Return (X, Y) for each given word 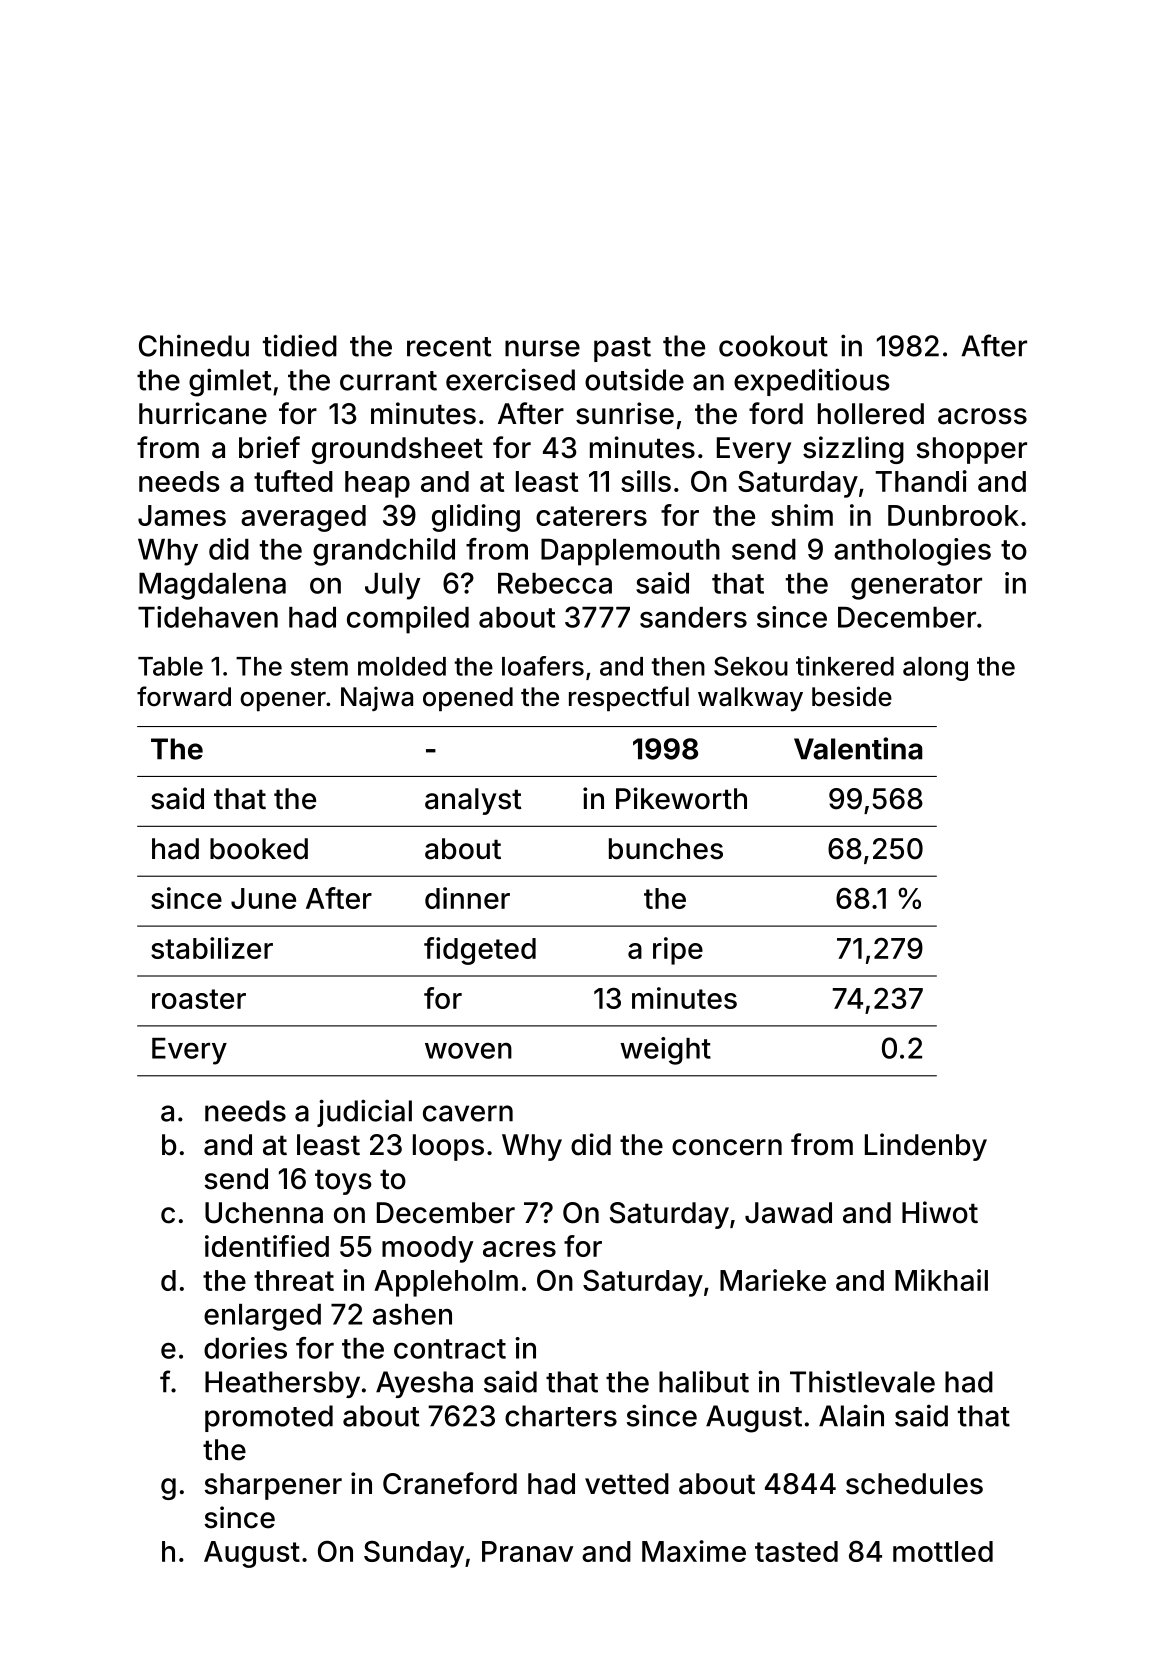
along (935, 669)
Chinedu (194, 345)
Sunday (414, 1554)
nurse (542, 348)
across (982, 416)
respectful (629, 698)
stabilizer (212, 948)
